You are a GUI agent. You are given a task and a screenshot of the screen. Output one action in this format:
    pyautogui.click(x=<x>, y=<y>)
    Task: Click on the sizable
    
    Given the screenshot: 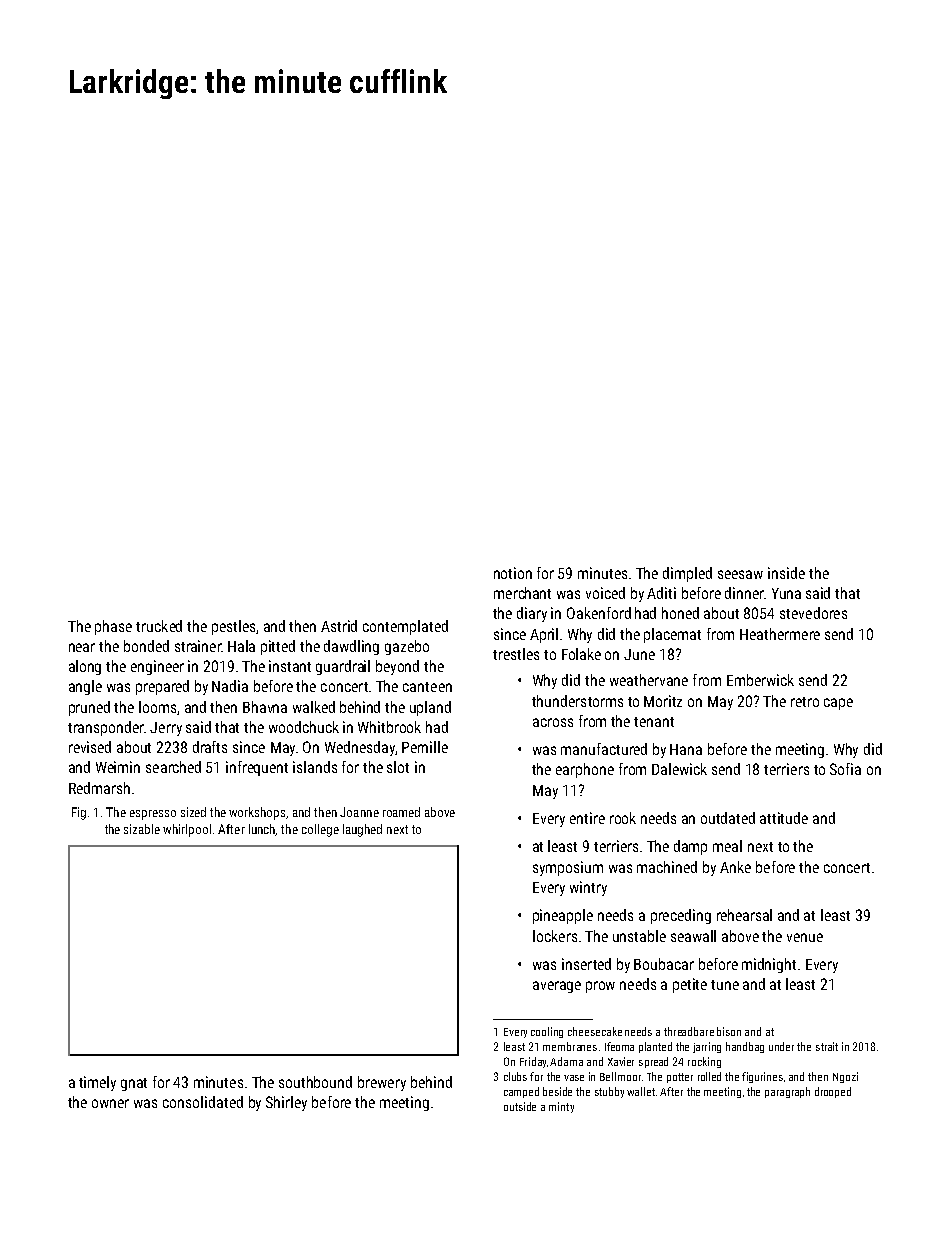 What is the action you would take?
    pyautogui.click(x=142, y=829)
